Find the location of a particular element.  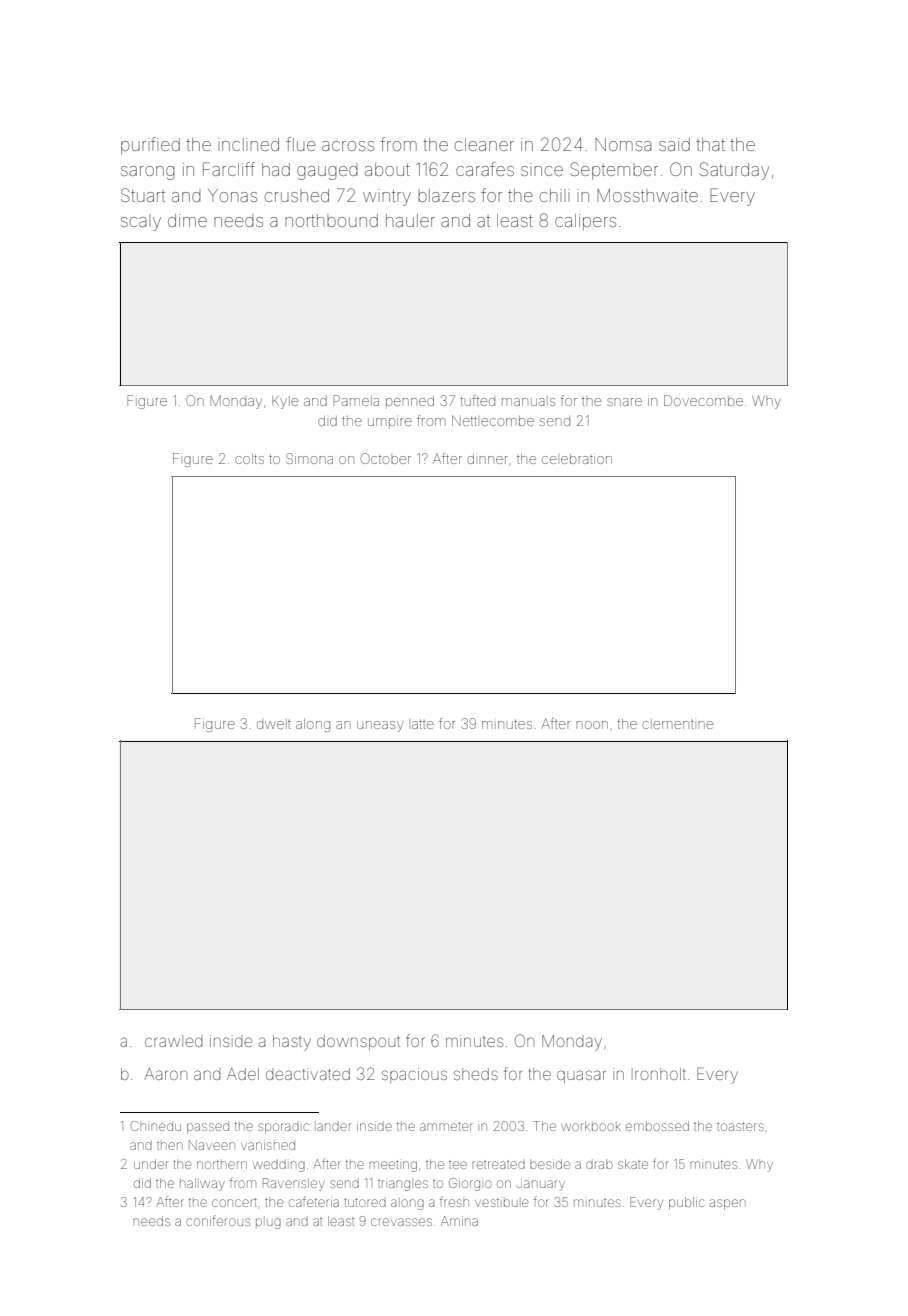

skate is located at coordinates (633, 1164).
